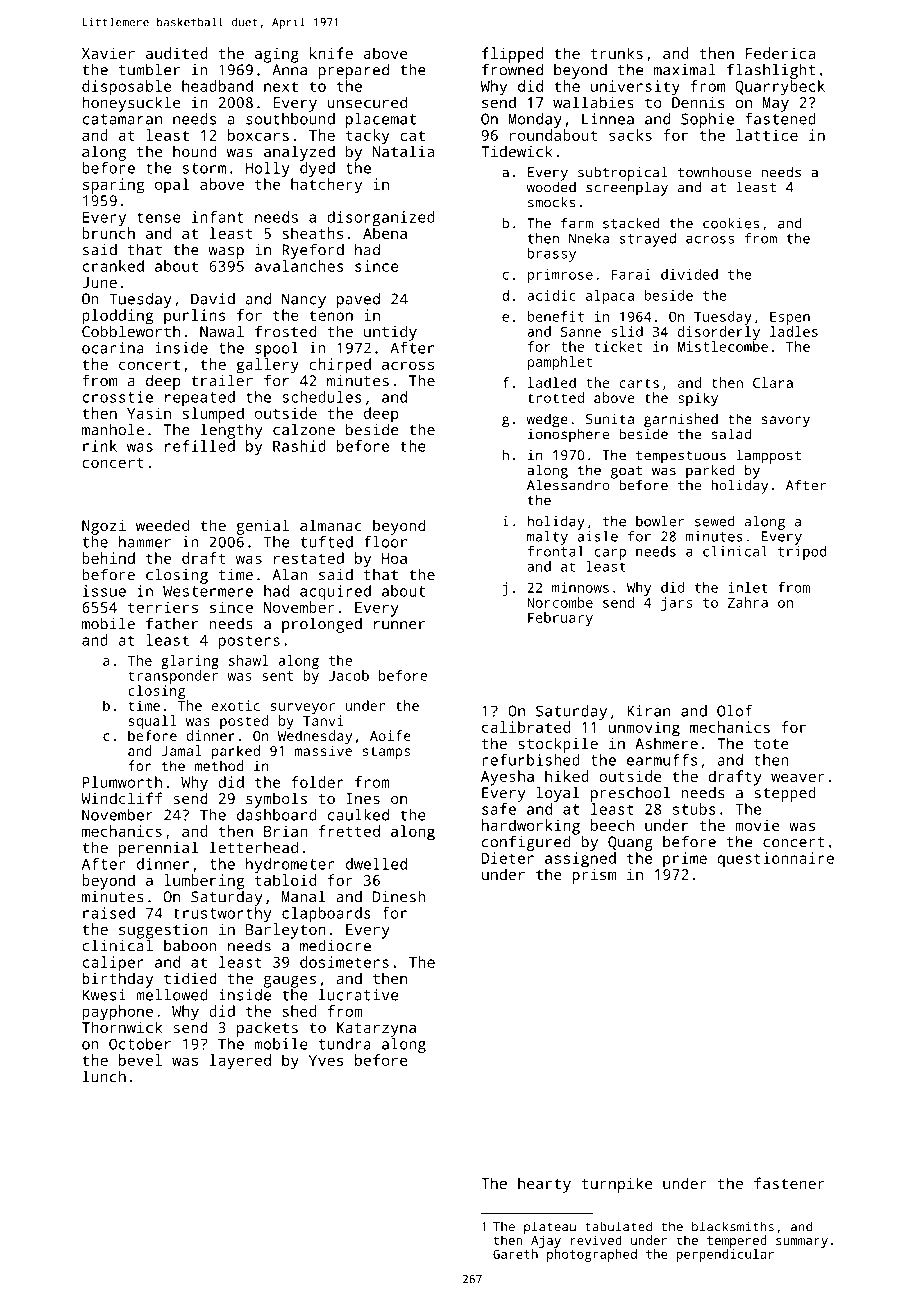  Describe the element at coordinates (104, 1076) in the page. I see `lunch` at that location.
